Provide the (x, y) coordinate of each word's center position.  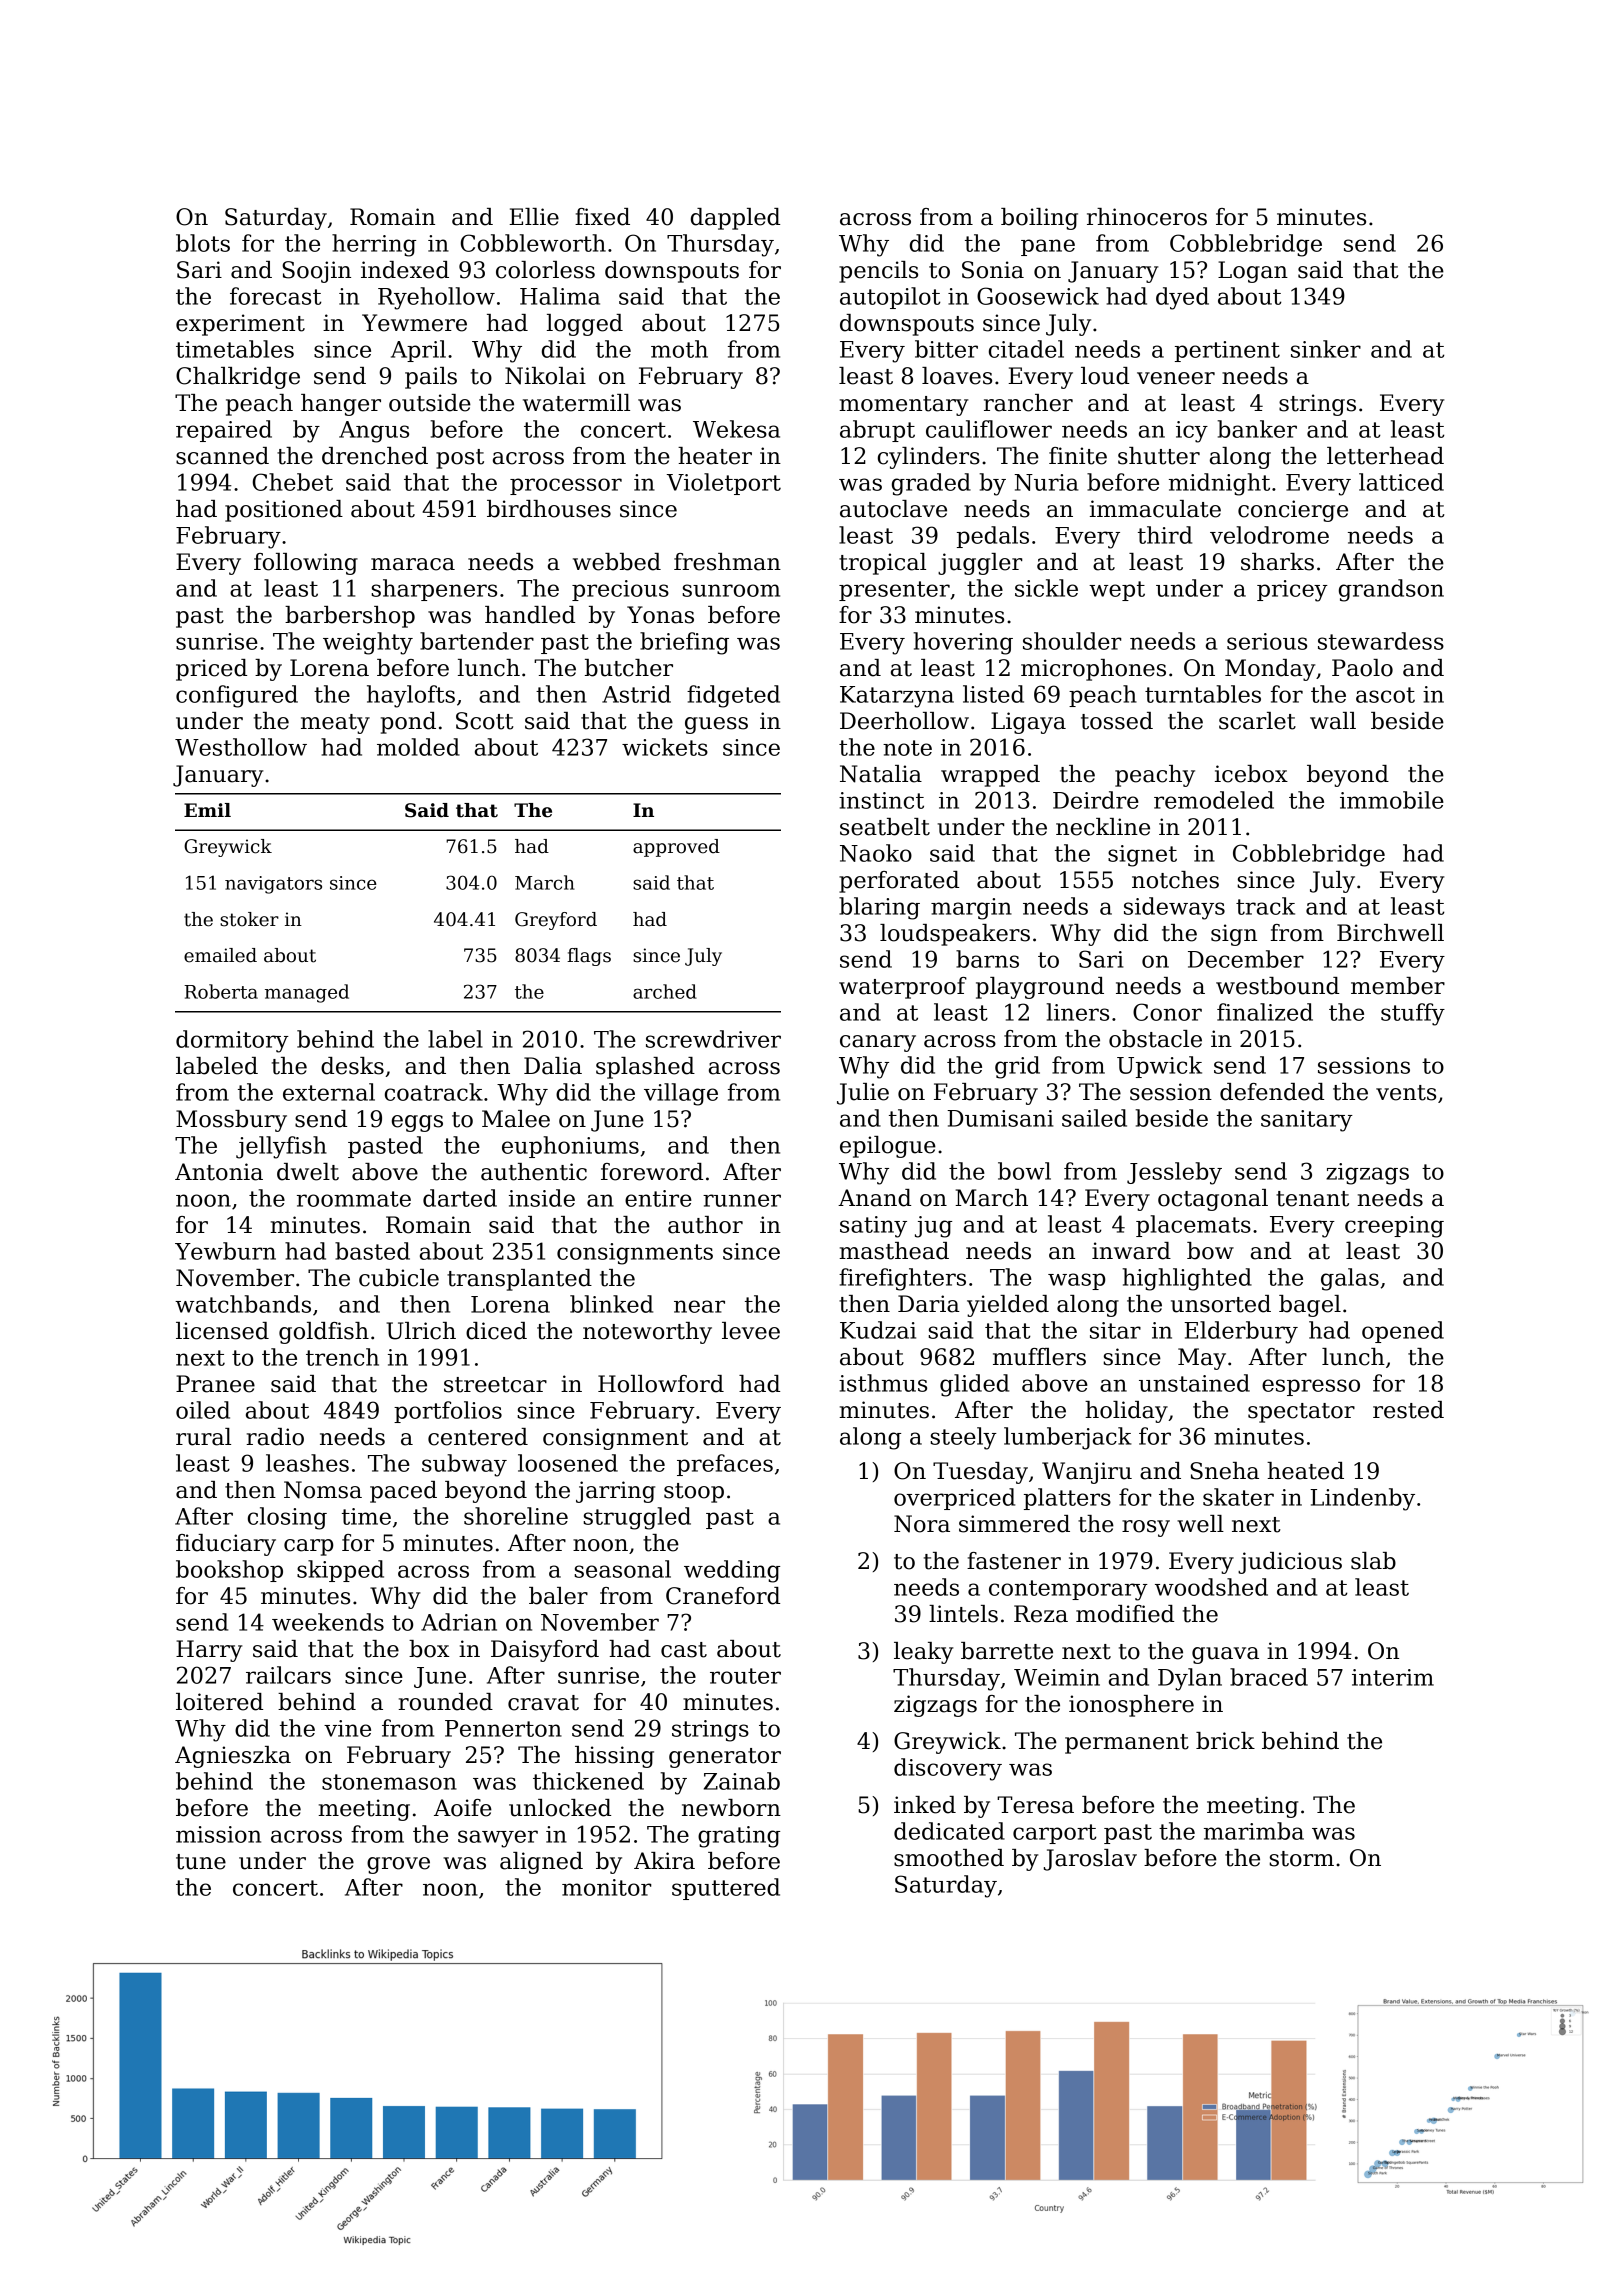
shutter (1159, 456)
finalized (1265, 1012)
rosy (1146, 1528)
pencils (878, 272)
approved (676, 848)
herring (374, 245)
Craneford (723, 1596)
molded (418, 747)
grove (398, 1865)
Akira (664, 1861)
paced (403, 1492)
